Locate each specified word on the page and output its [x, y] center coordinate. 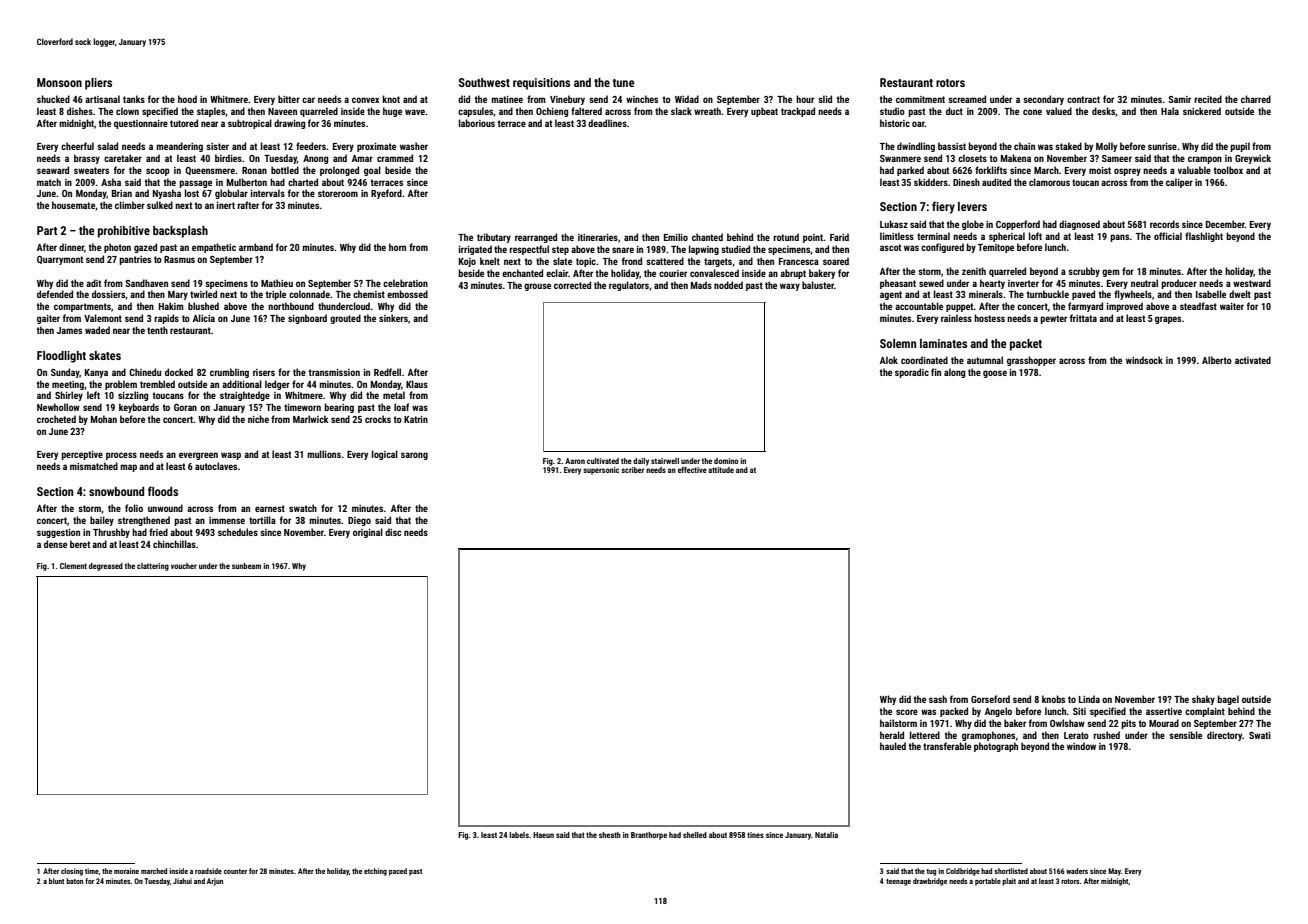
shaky [1203, 700]
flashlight [1204, 237]
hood [187, 99]
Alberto [1217, 360]
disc [393, 532]
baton [74, 881]
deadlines [607, 123]
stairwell [665, 461]
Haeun [543, 835]
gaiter [48, 319]
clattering [153, 567]
